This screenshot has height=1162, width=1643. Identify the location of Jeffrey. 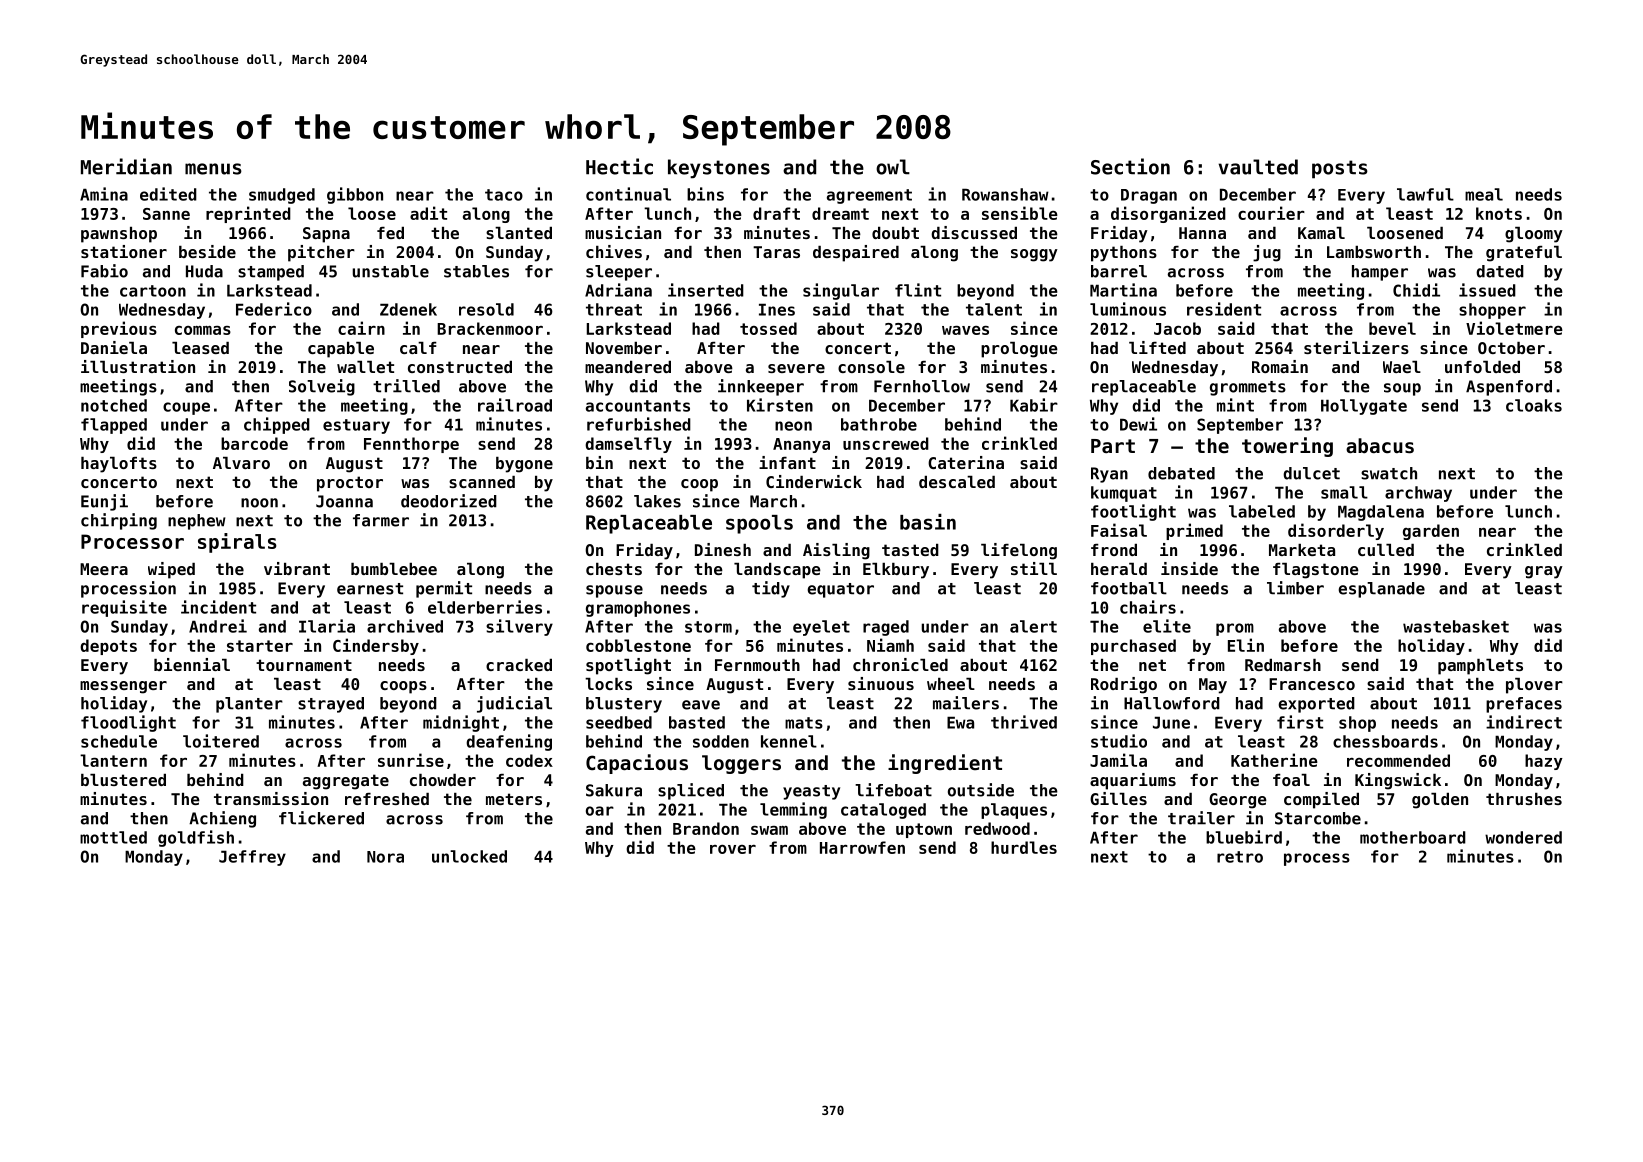
(252, 858).
